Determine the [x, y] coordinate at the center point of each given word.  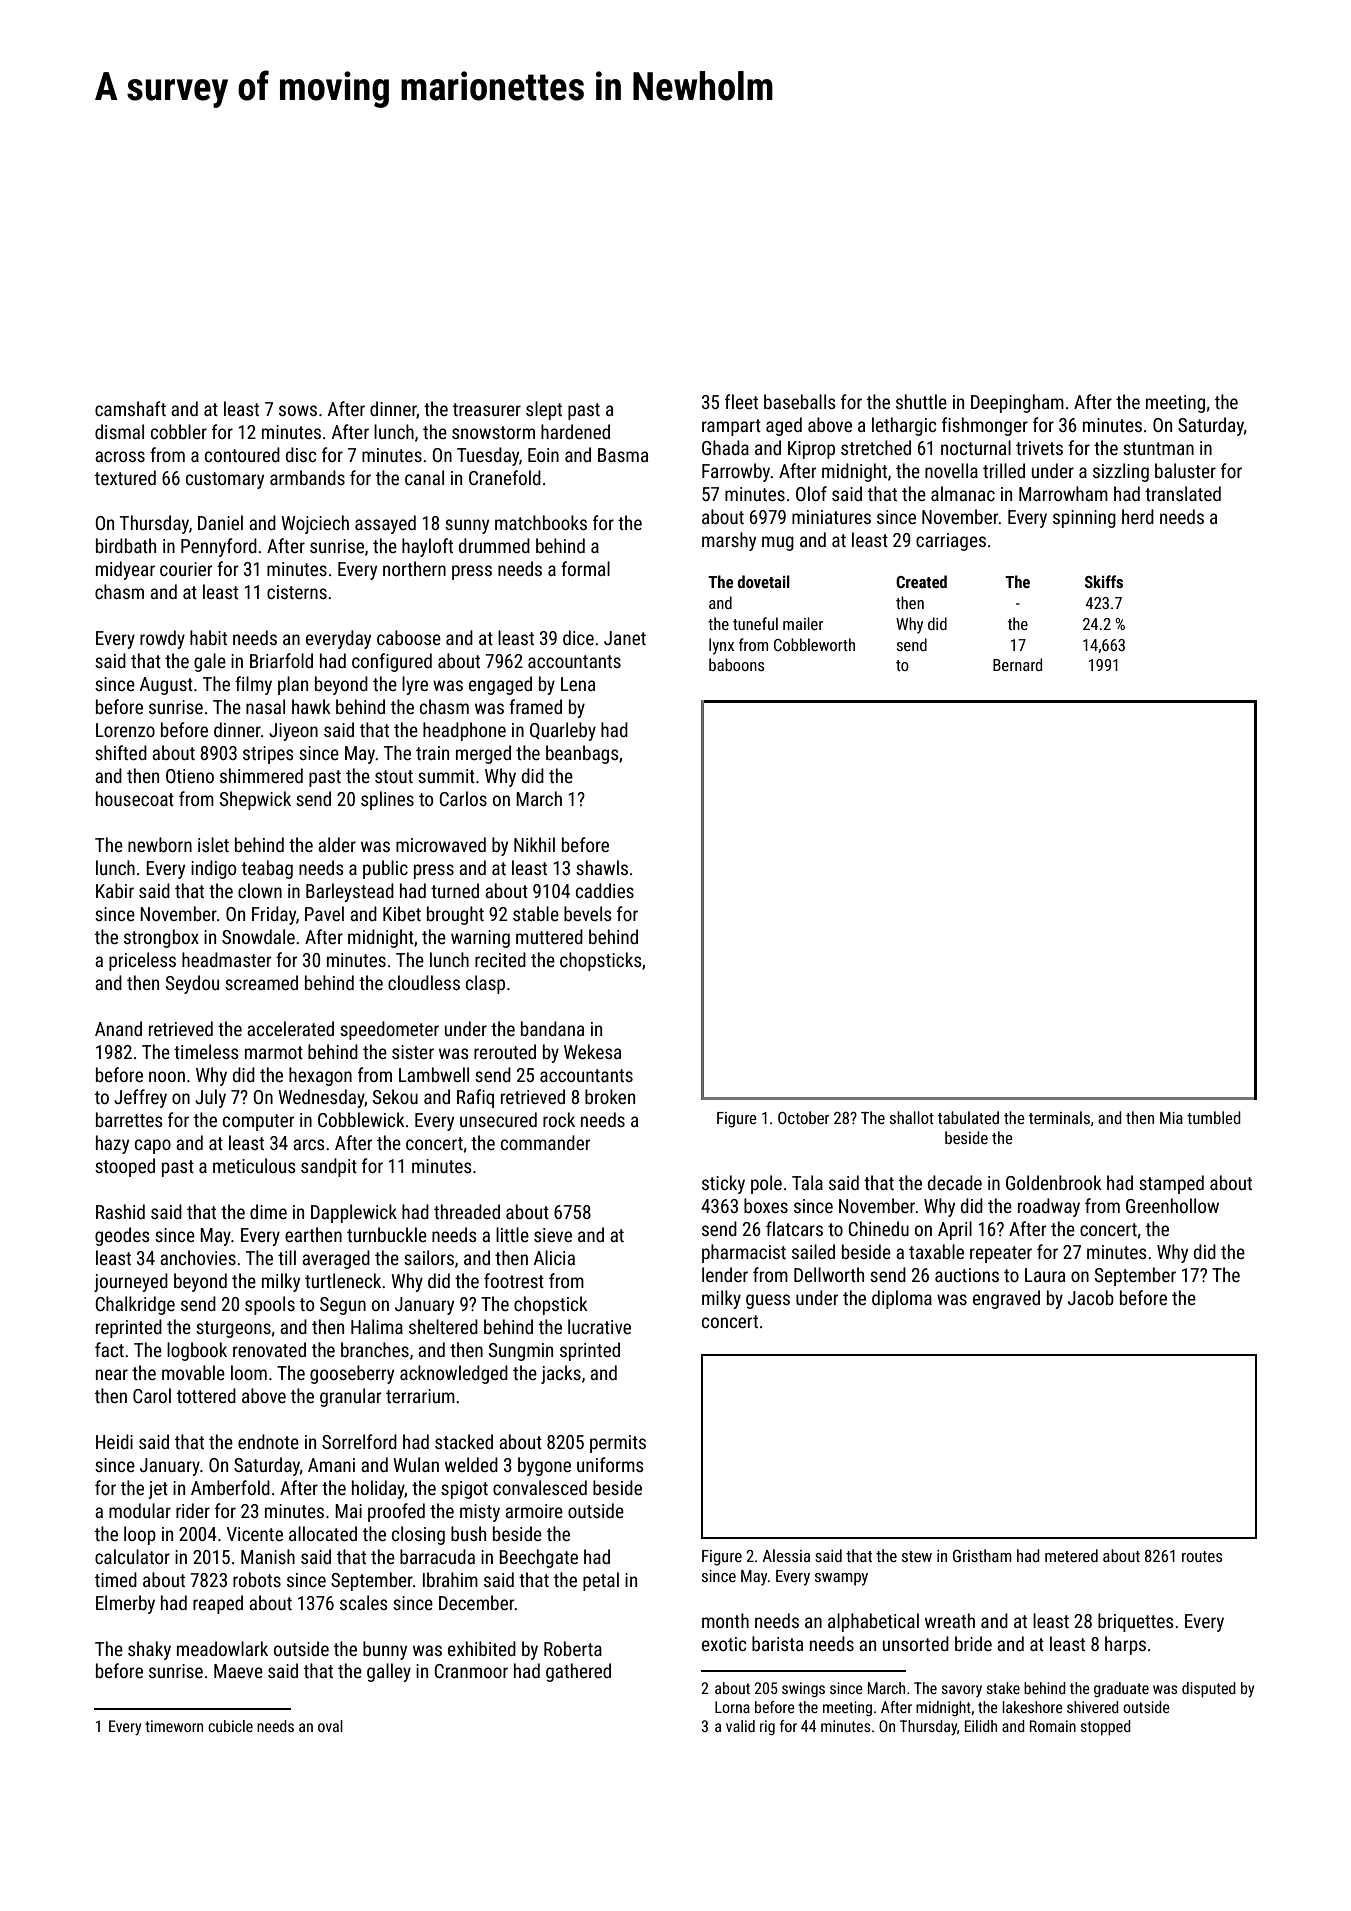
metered [1071, 1555]
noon [167, 1076]
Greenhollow [1172, 1205]
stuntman [1158, 448]
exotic [724, 1644]
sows [298, 410]
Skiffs [1104, 581]
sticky [723, 1184]
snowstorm [493, 432]
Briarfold [281, 660]
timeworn [174, 1726]
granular [350, 1397]
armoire [534, 1511]
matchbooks [541, 522]
